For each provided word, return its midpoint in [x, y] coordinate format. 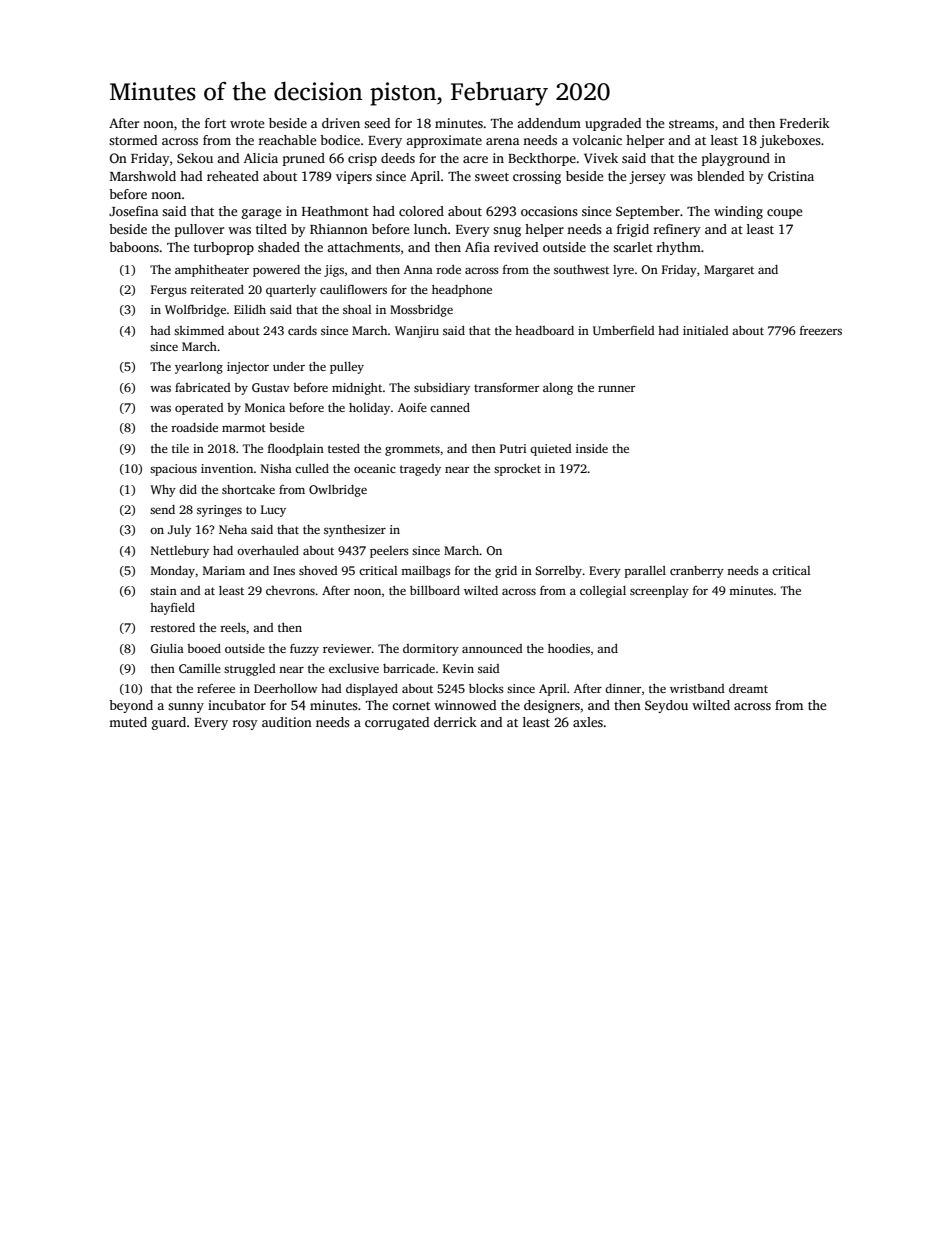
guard [169, 723]
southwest [581, 269]
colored [421, 211]
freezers [821, 330]
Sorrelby [558, 572]
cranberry [697, 572]
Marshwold [143, 176]
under [289, 366]
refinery [677, 230]
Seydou [666, 706]
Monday [173, 572]
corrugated [397, 723]
